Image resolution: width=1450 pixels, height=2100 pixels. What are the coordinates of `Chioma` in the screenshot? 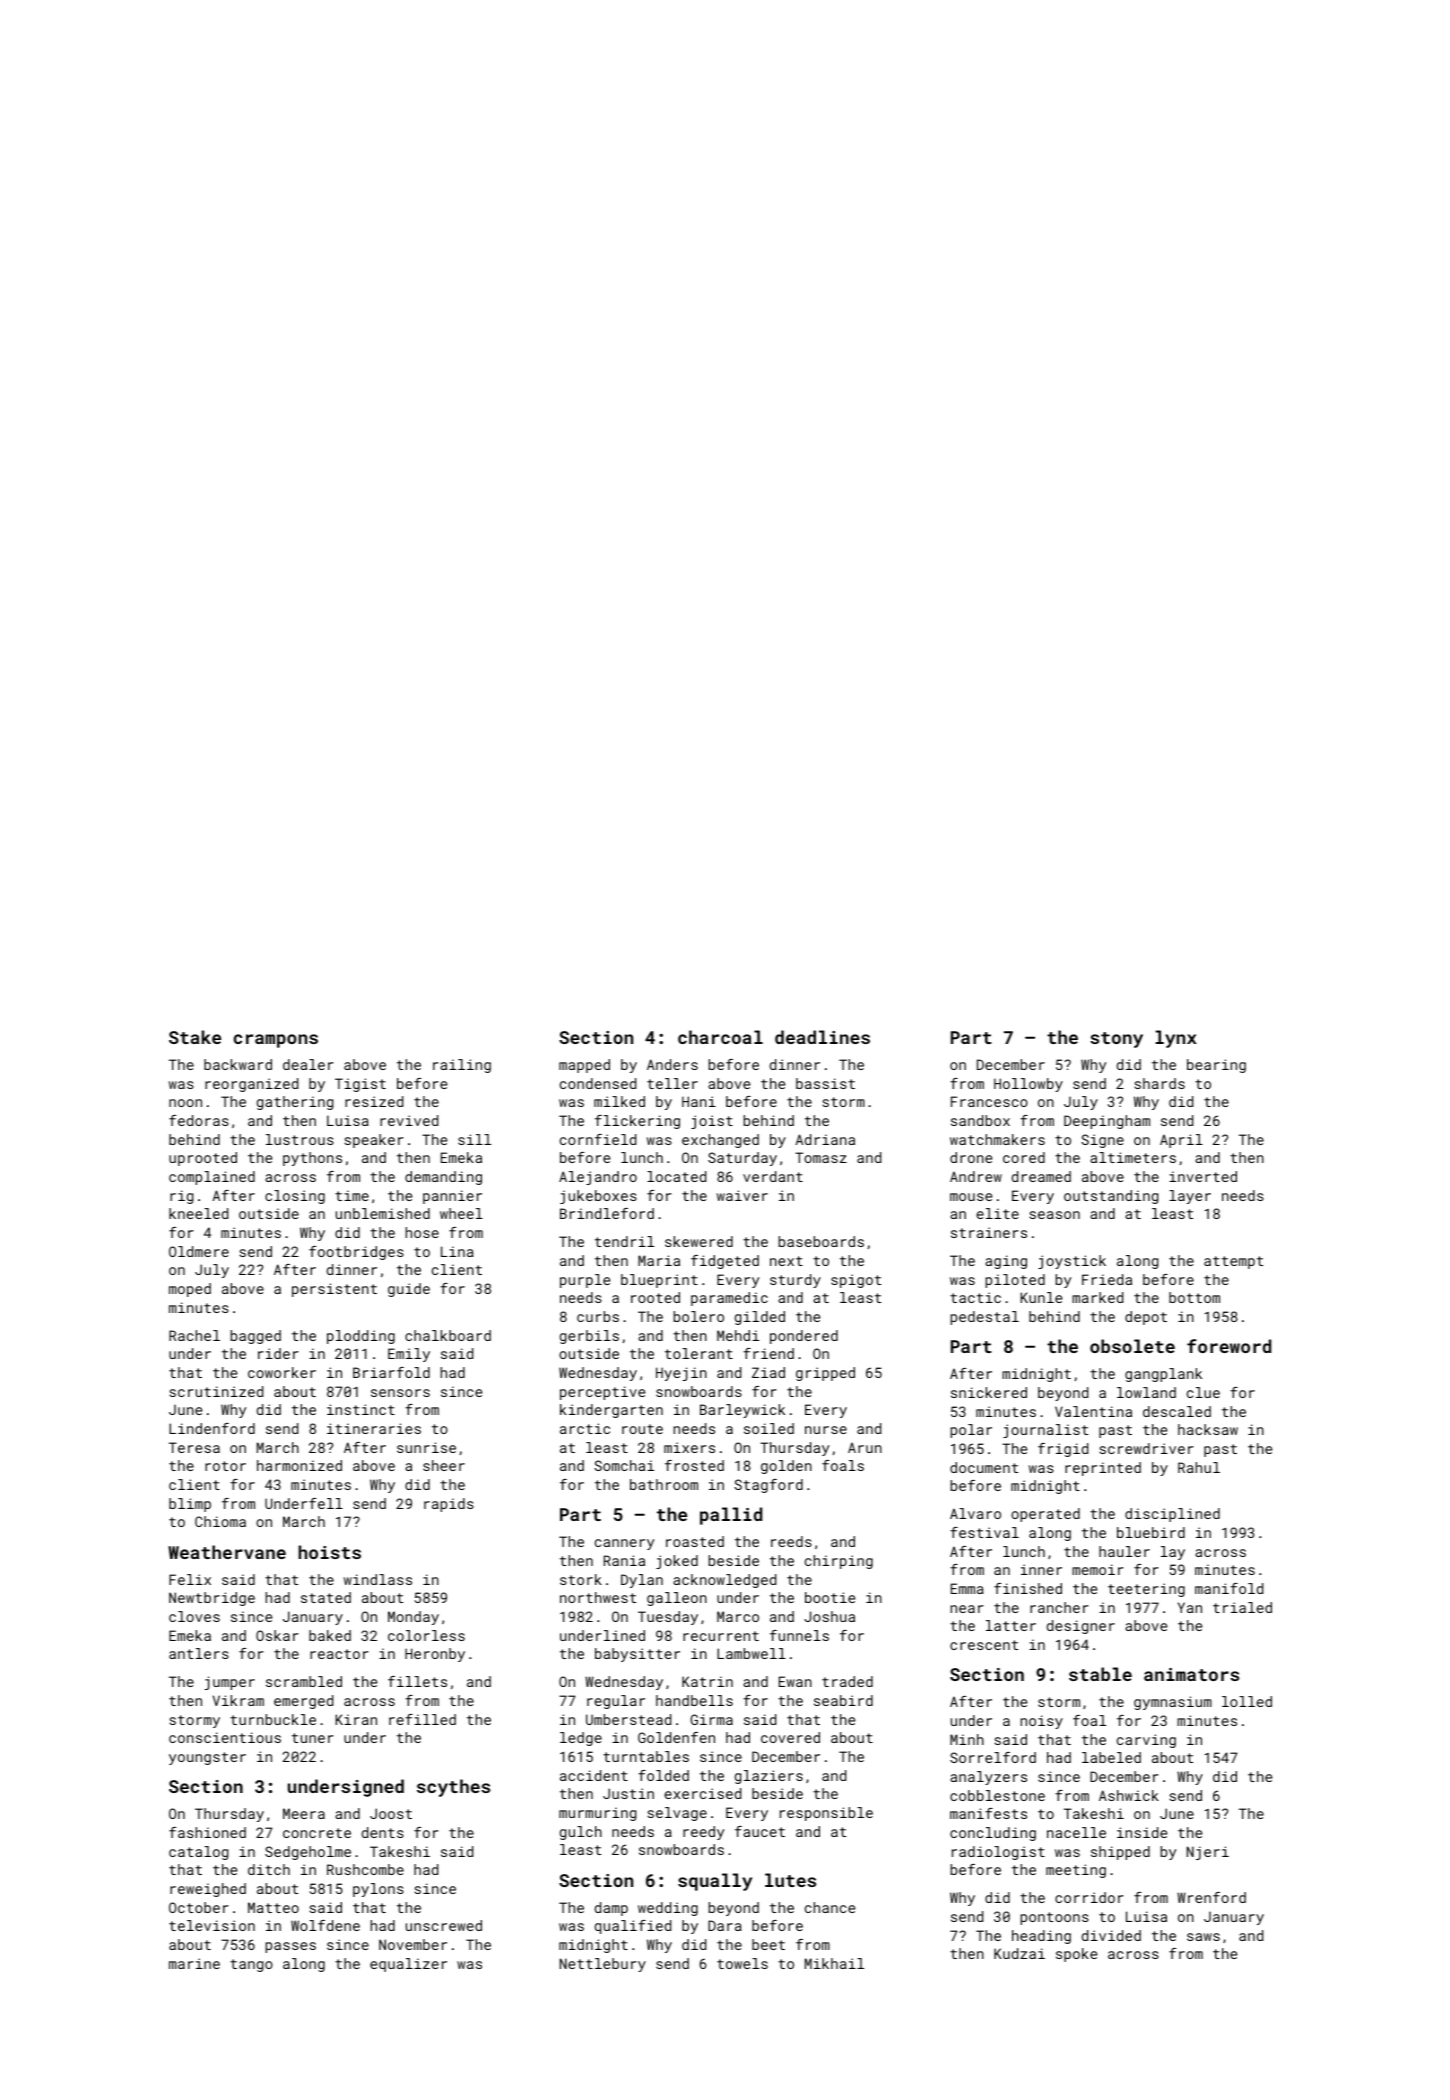 It's located at (220, 1521).
